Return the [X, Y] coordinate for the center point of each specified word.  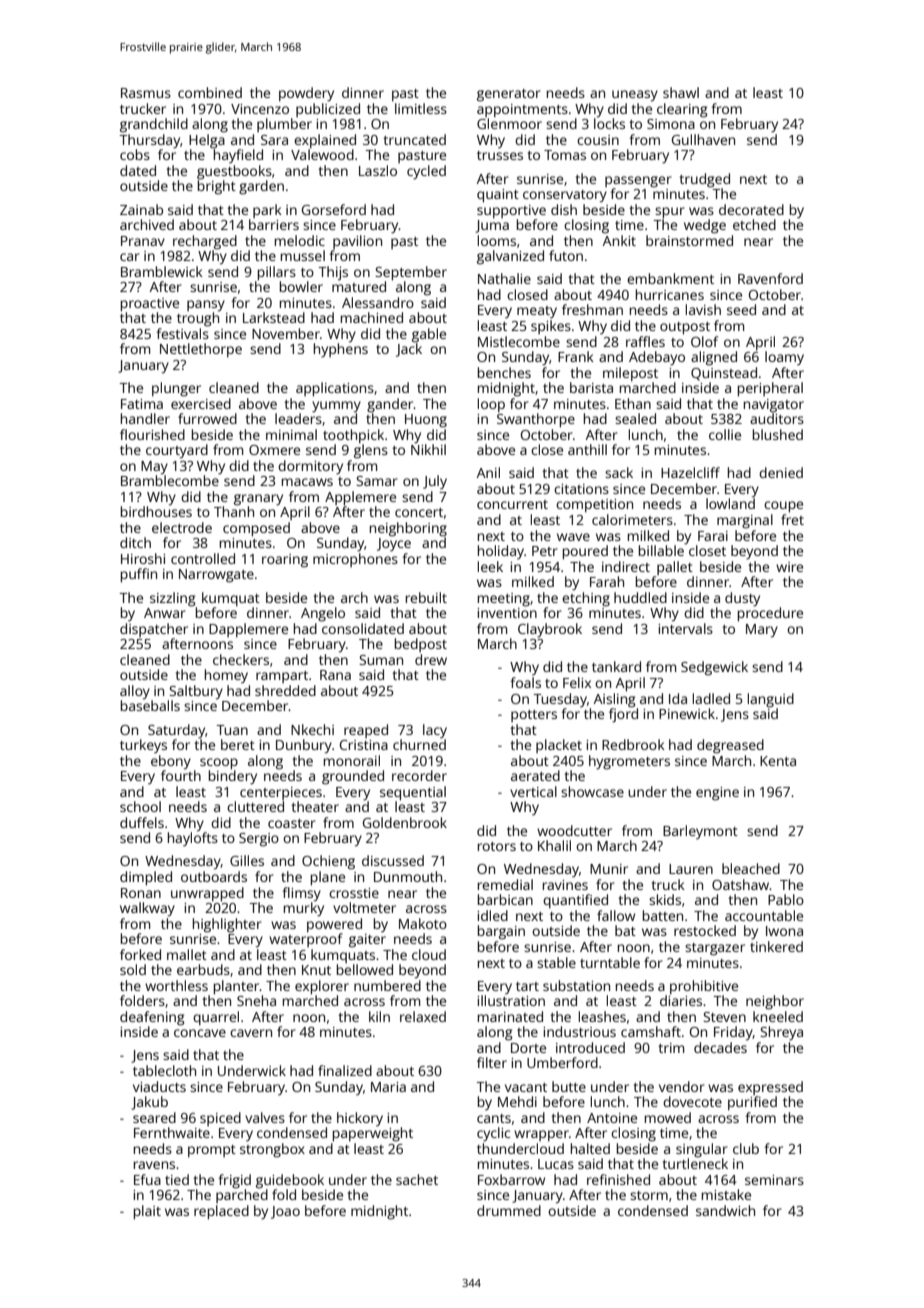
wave [573, 537]
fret [792, 519]
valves [265, 1117]
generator [509, 95]
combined [210, 92]
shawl [681, 92]
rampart [282, 677]
